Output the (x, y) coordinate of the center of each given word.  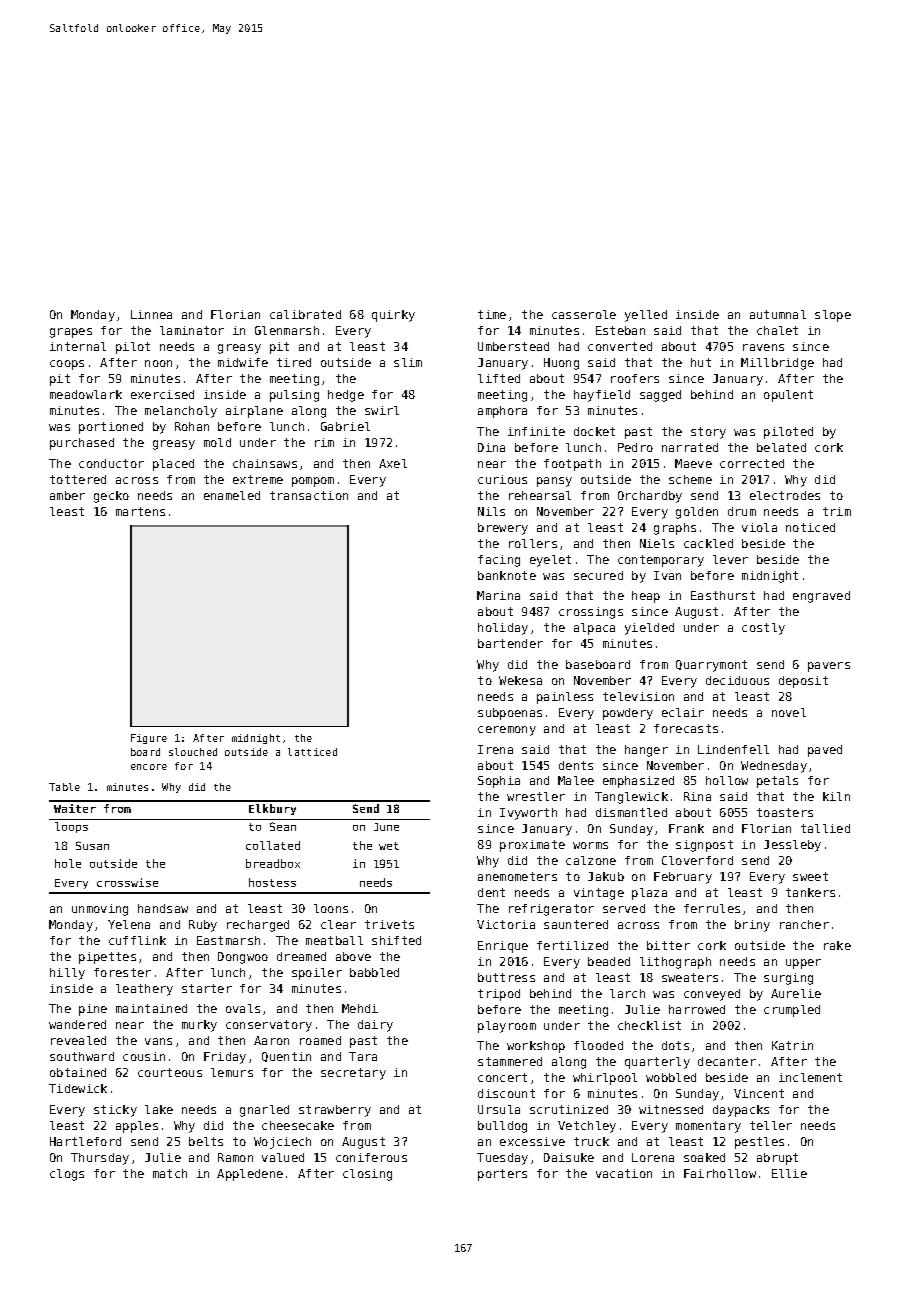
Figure (149, 739)
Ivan (667, 575)
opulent (788, 396)
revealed (78, 1040)
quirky (393, 316)
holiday (503, 629)
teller (771, 1125)
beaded (609, 961)
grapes (71, 333)
